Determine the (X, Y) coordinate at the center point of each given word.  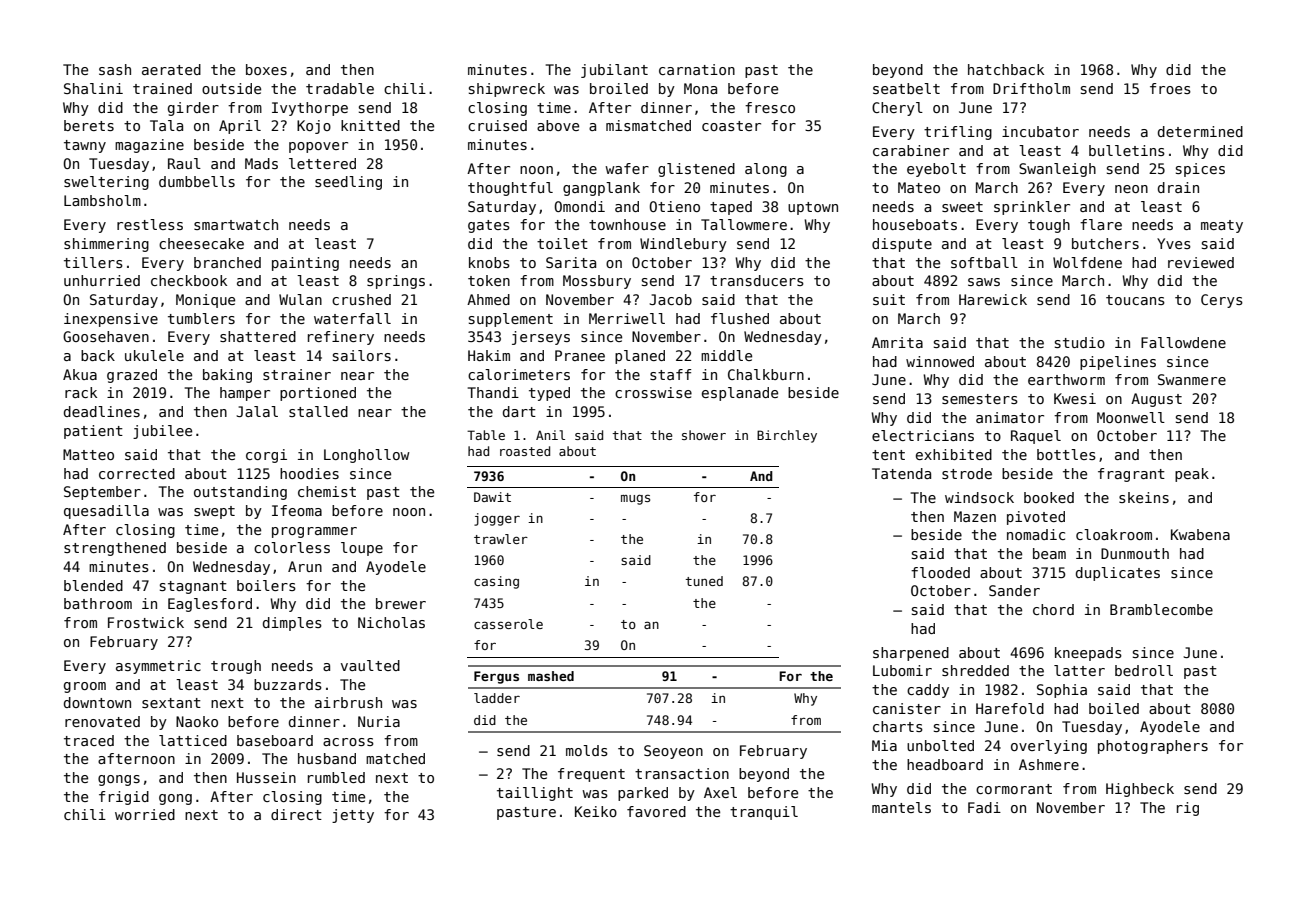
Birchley (787, 436)
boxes (266, 69)
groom (85, 687)
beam (1049, 553)
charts (898, 726)
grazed (132, 376)
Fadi (984, 807)
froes (1170, 88)
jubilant (614, 71)
